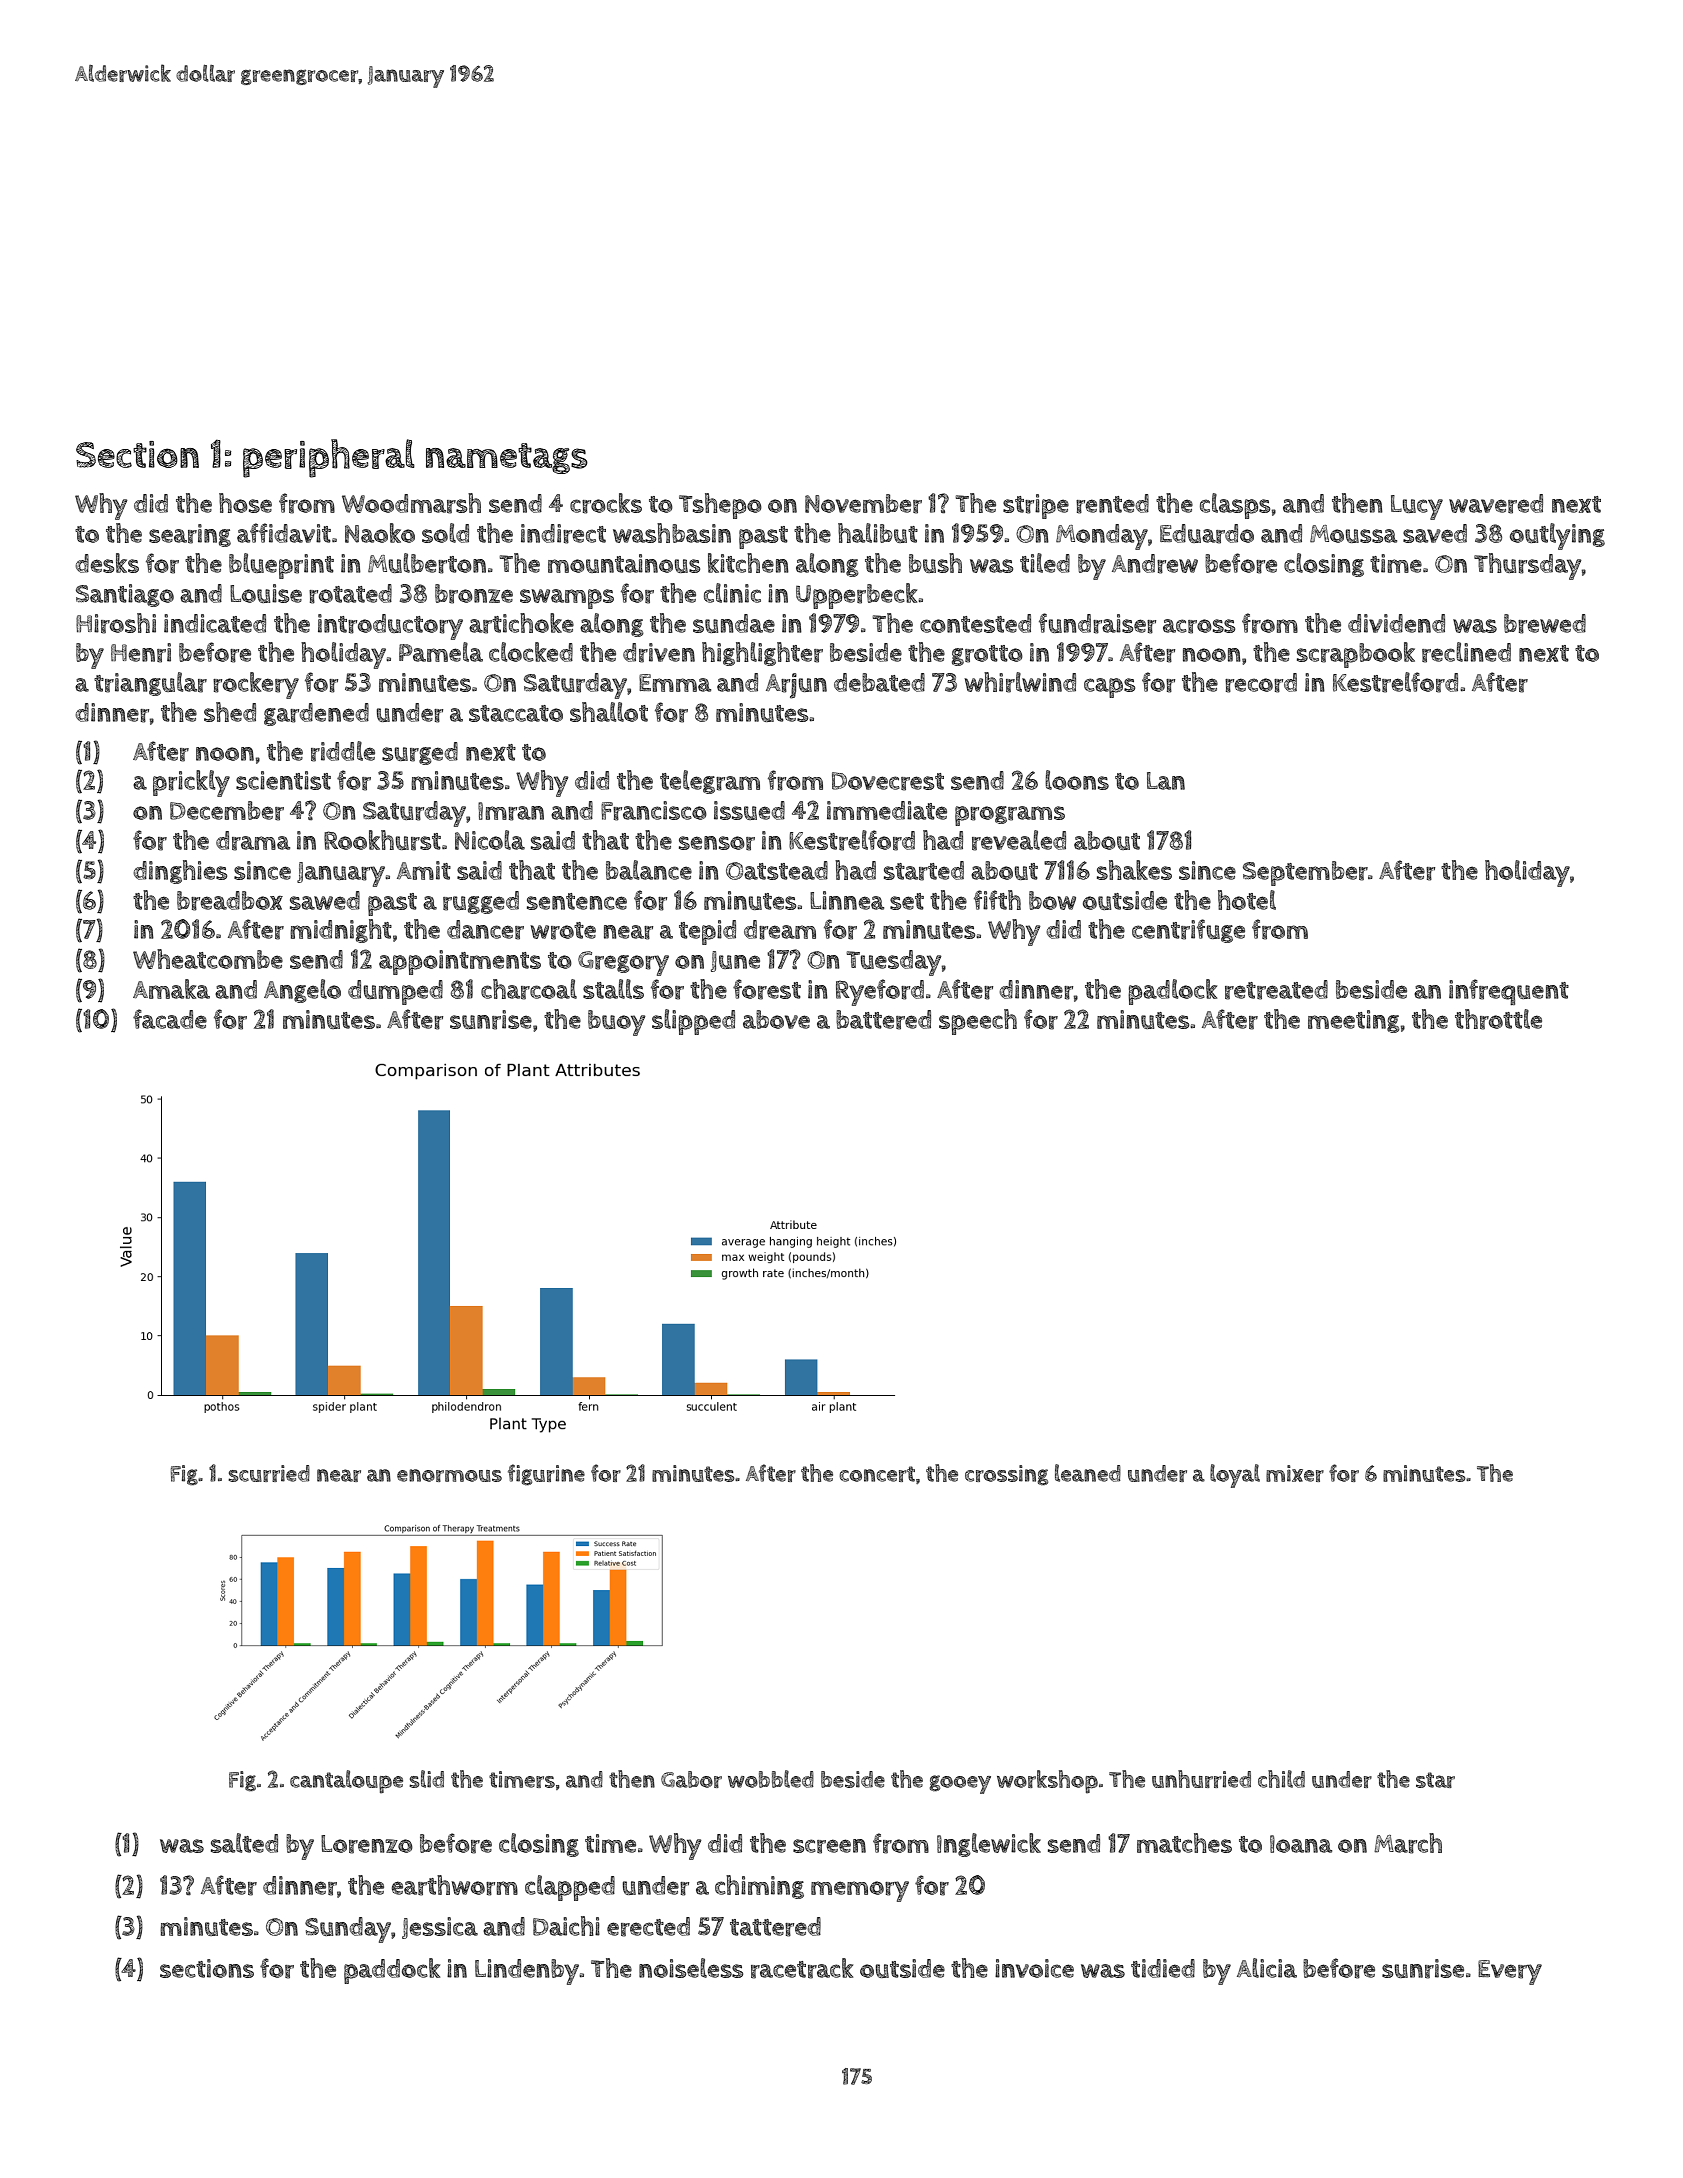 This document has width=1683, height=2178. I want to click on triangular, so click(150, 684).
